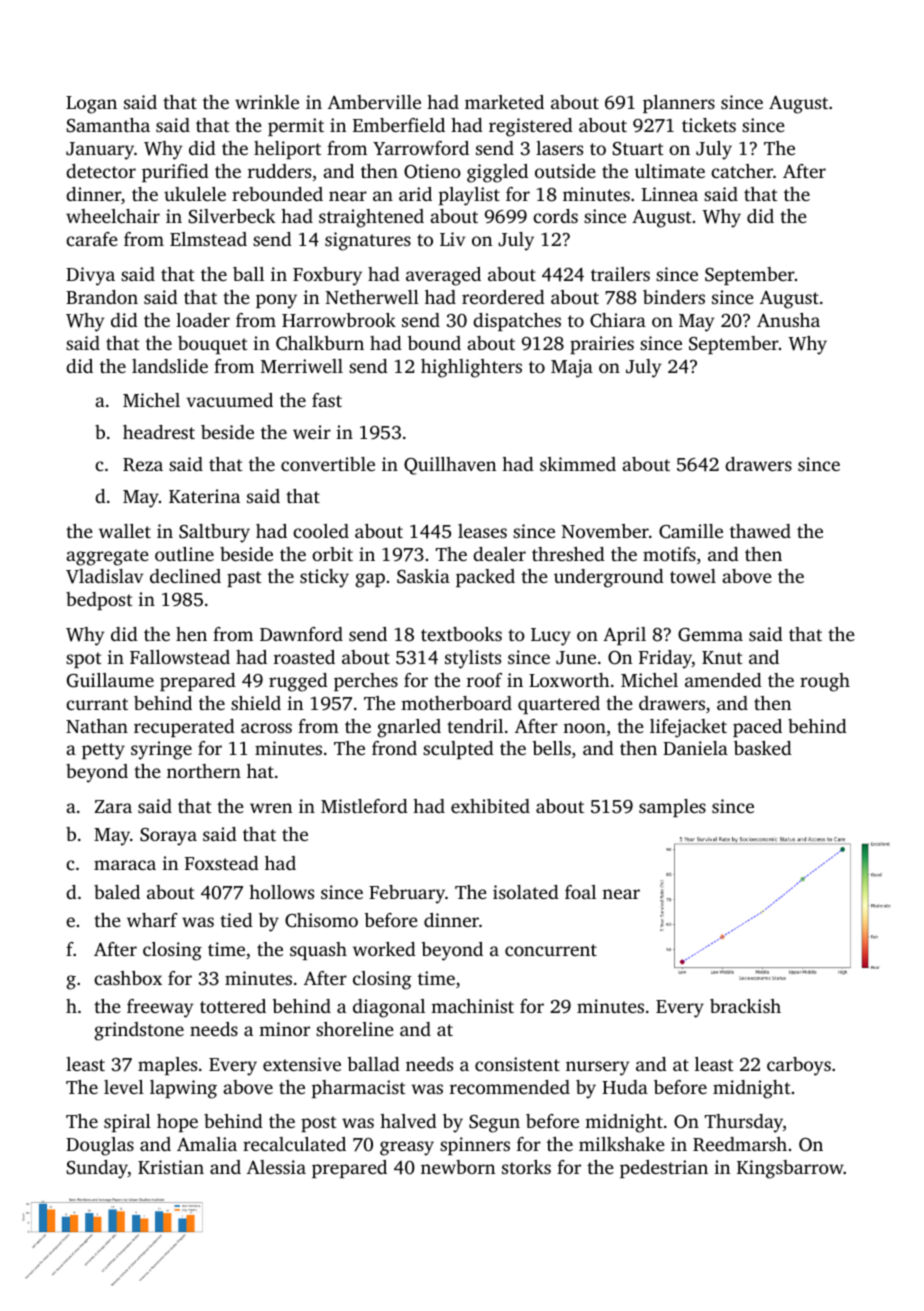  What do you see at coordinates (91, 105) in the screenshot?
I see `Logan` at bounding box center [91, 105].
